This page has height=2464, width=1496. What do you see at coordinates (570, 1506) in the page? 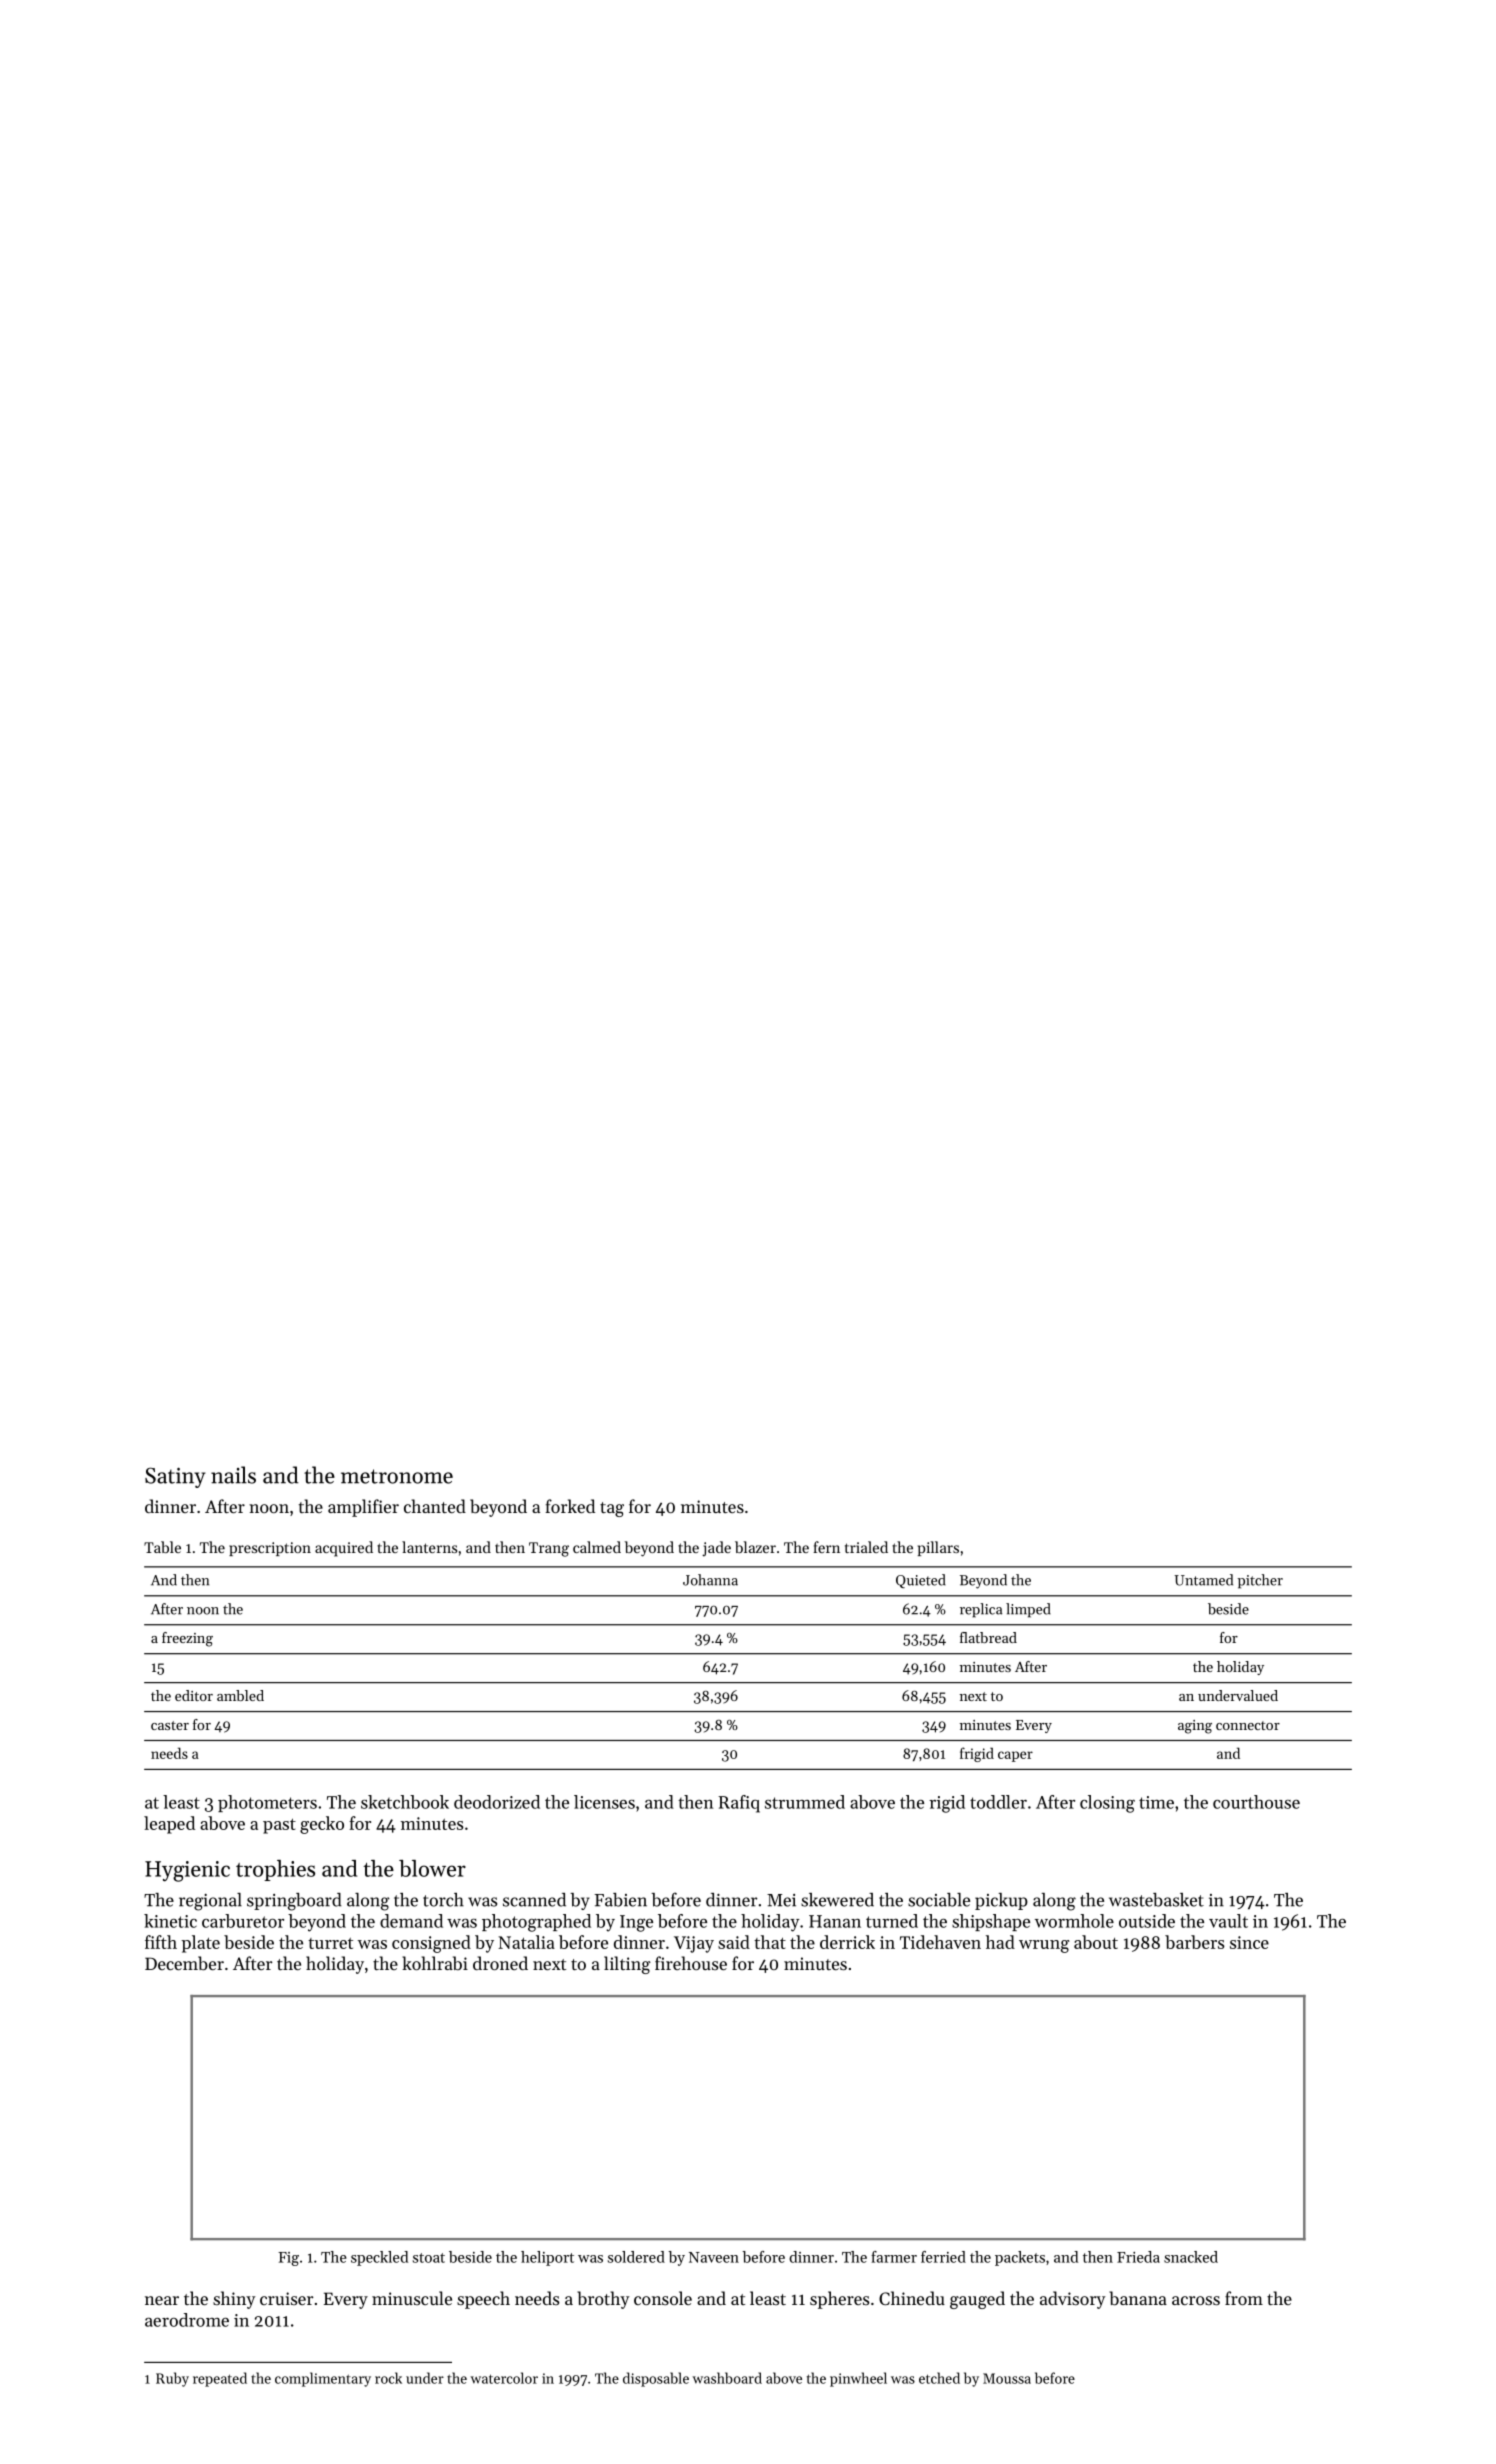
I see `forked` at bounding box center [570, 1506].
